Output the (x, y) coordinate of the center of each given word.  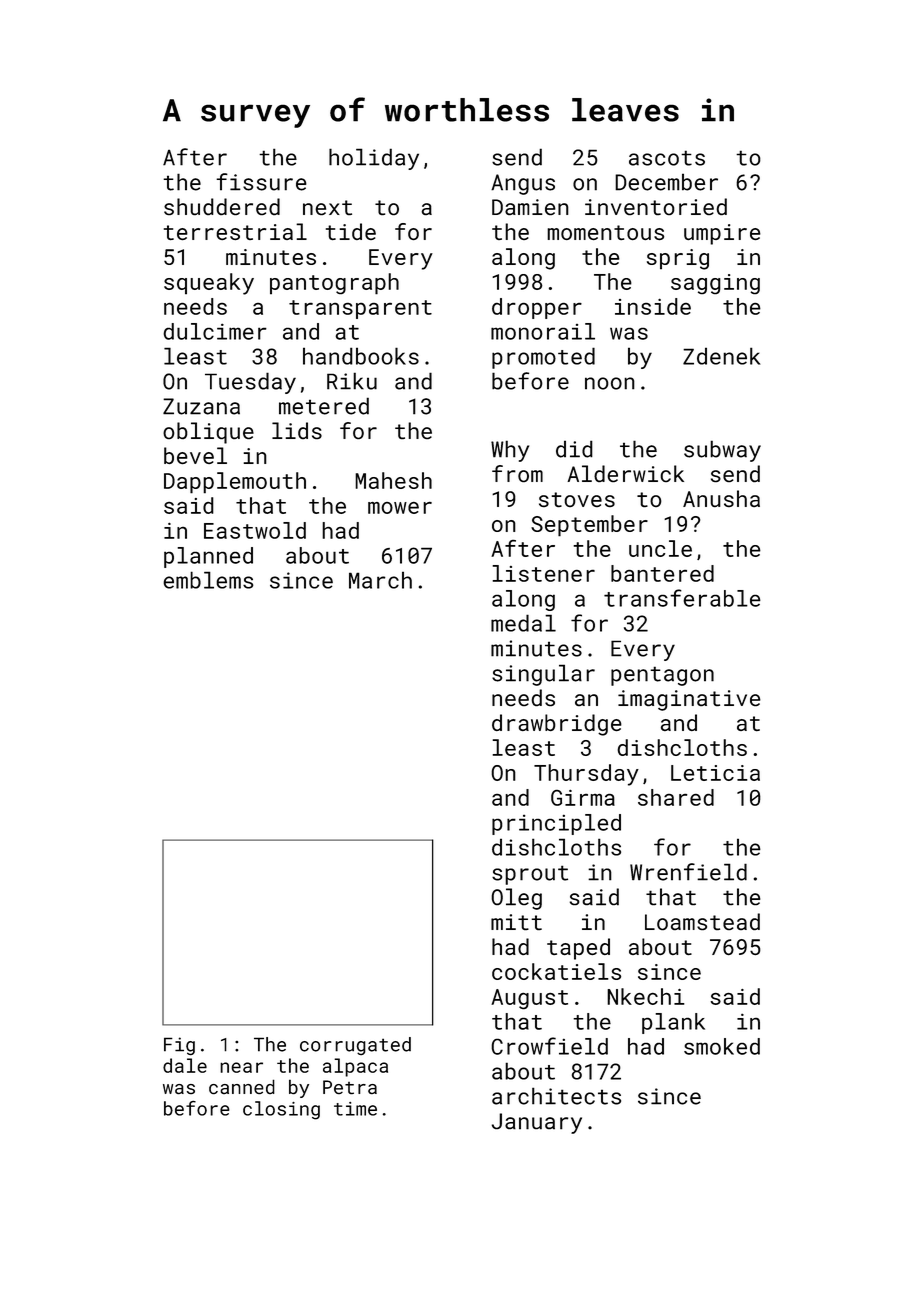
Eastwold (255, 530)
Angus (523, 184)
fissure (261, 182)
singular (543, 675)
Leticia (715, 773)
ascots (667, 158)
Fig (179, 1046)
